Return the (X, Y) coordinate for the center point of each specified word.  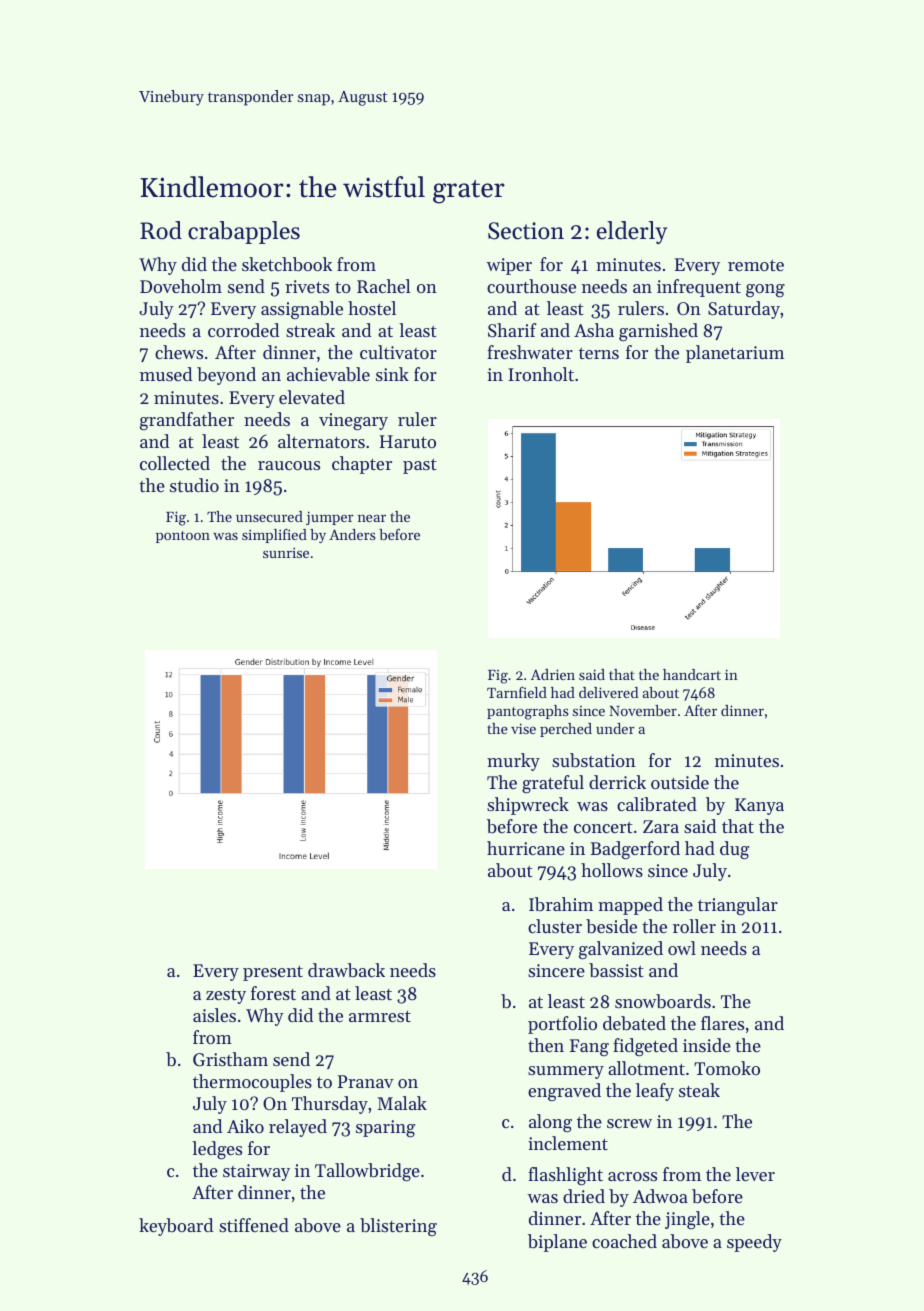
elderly (632, 232)
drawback (346, 970)
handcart (692, 674)
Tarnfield (517, 692)
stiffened (254, 1225)
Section (526, 231)
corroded (243, 330)
